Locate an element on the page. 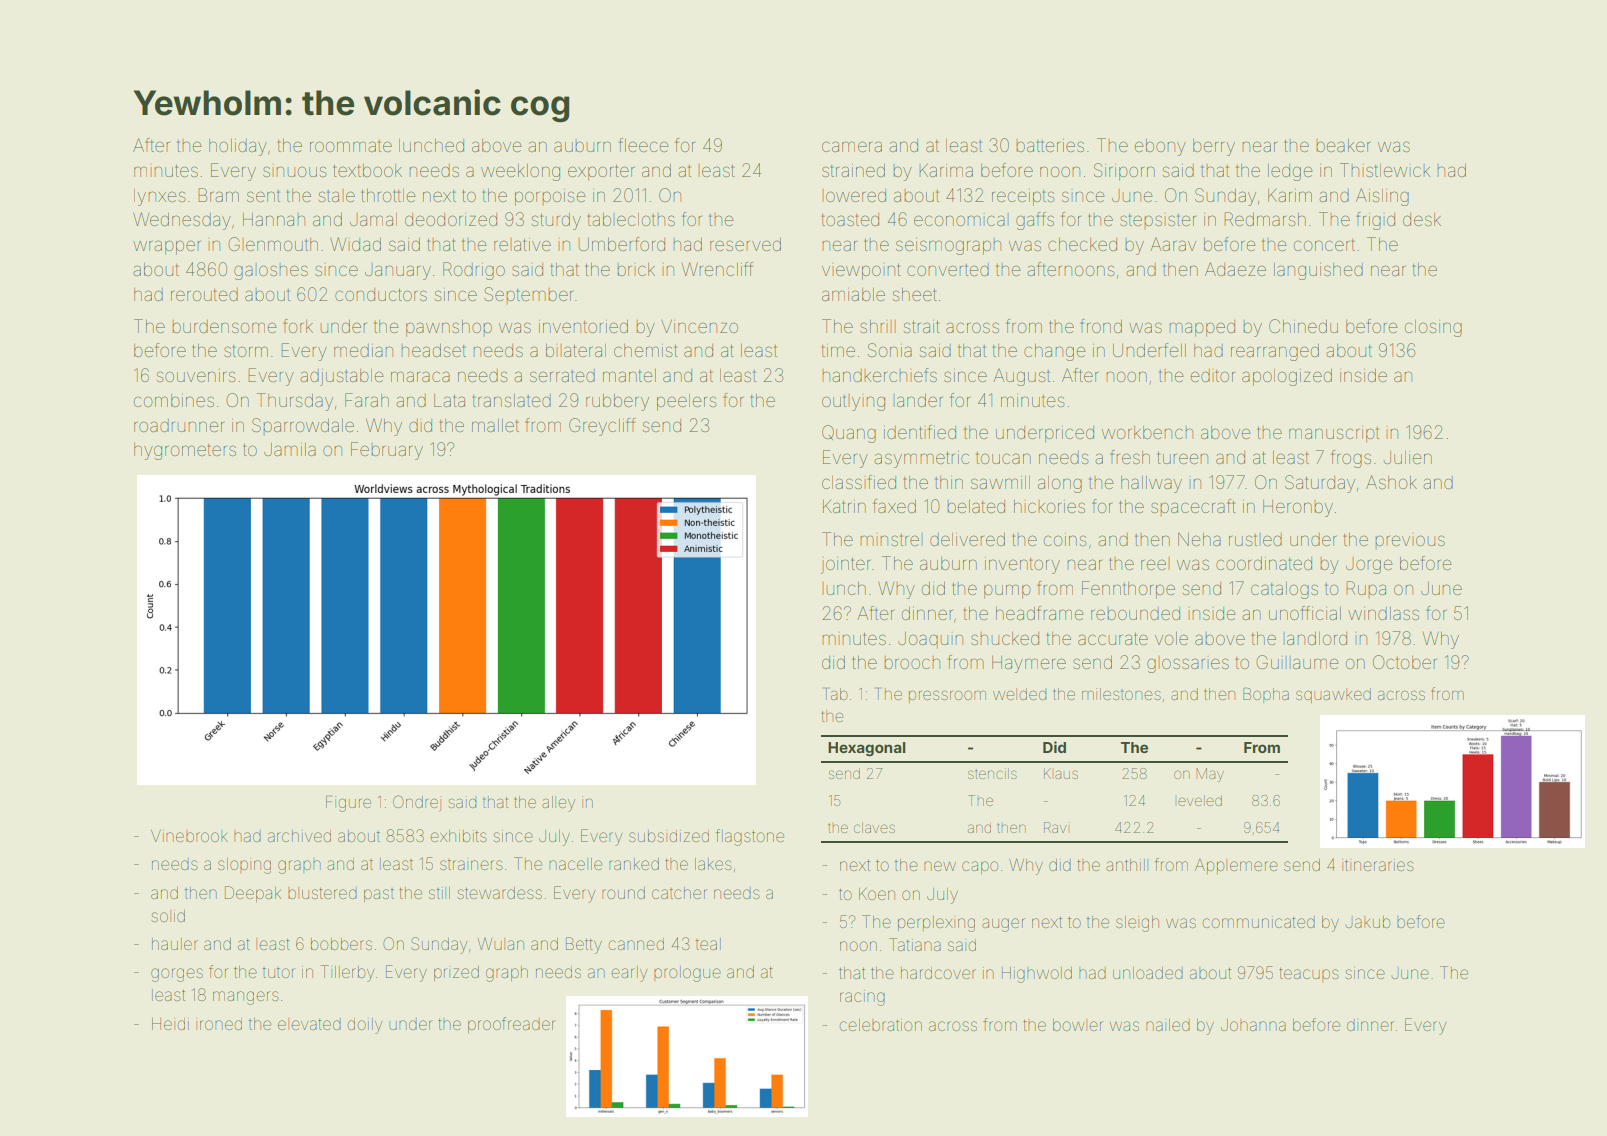  Ashok is located at coordinates (1391, 482).
